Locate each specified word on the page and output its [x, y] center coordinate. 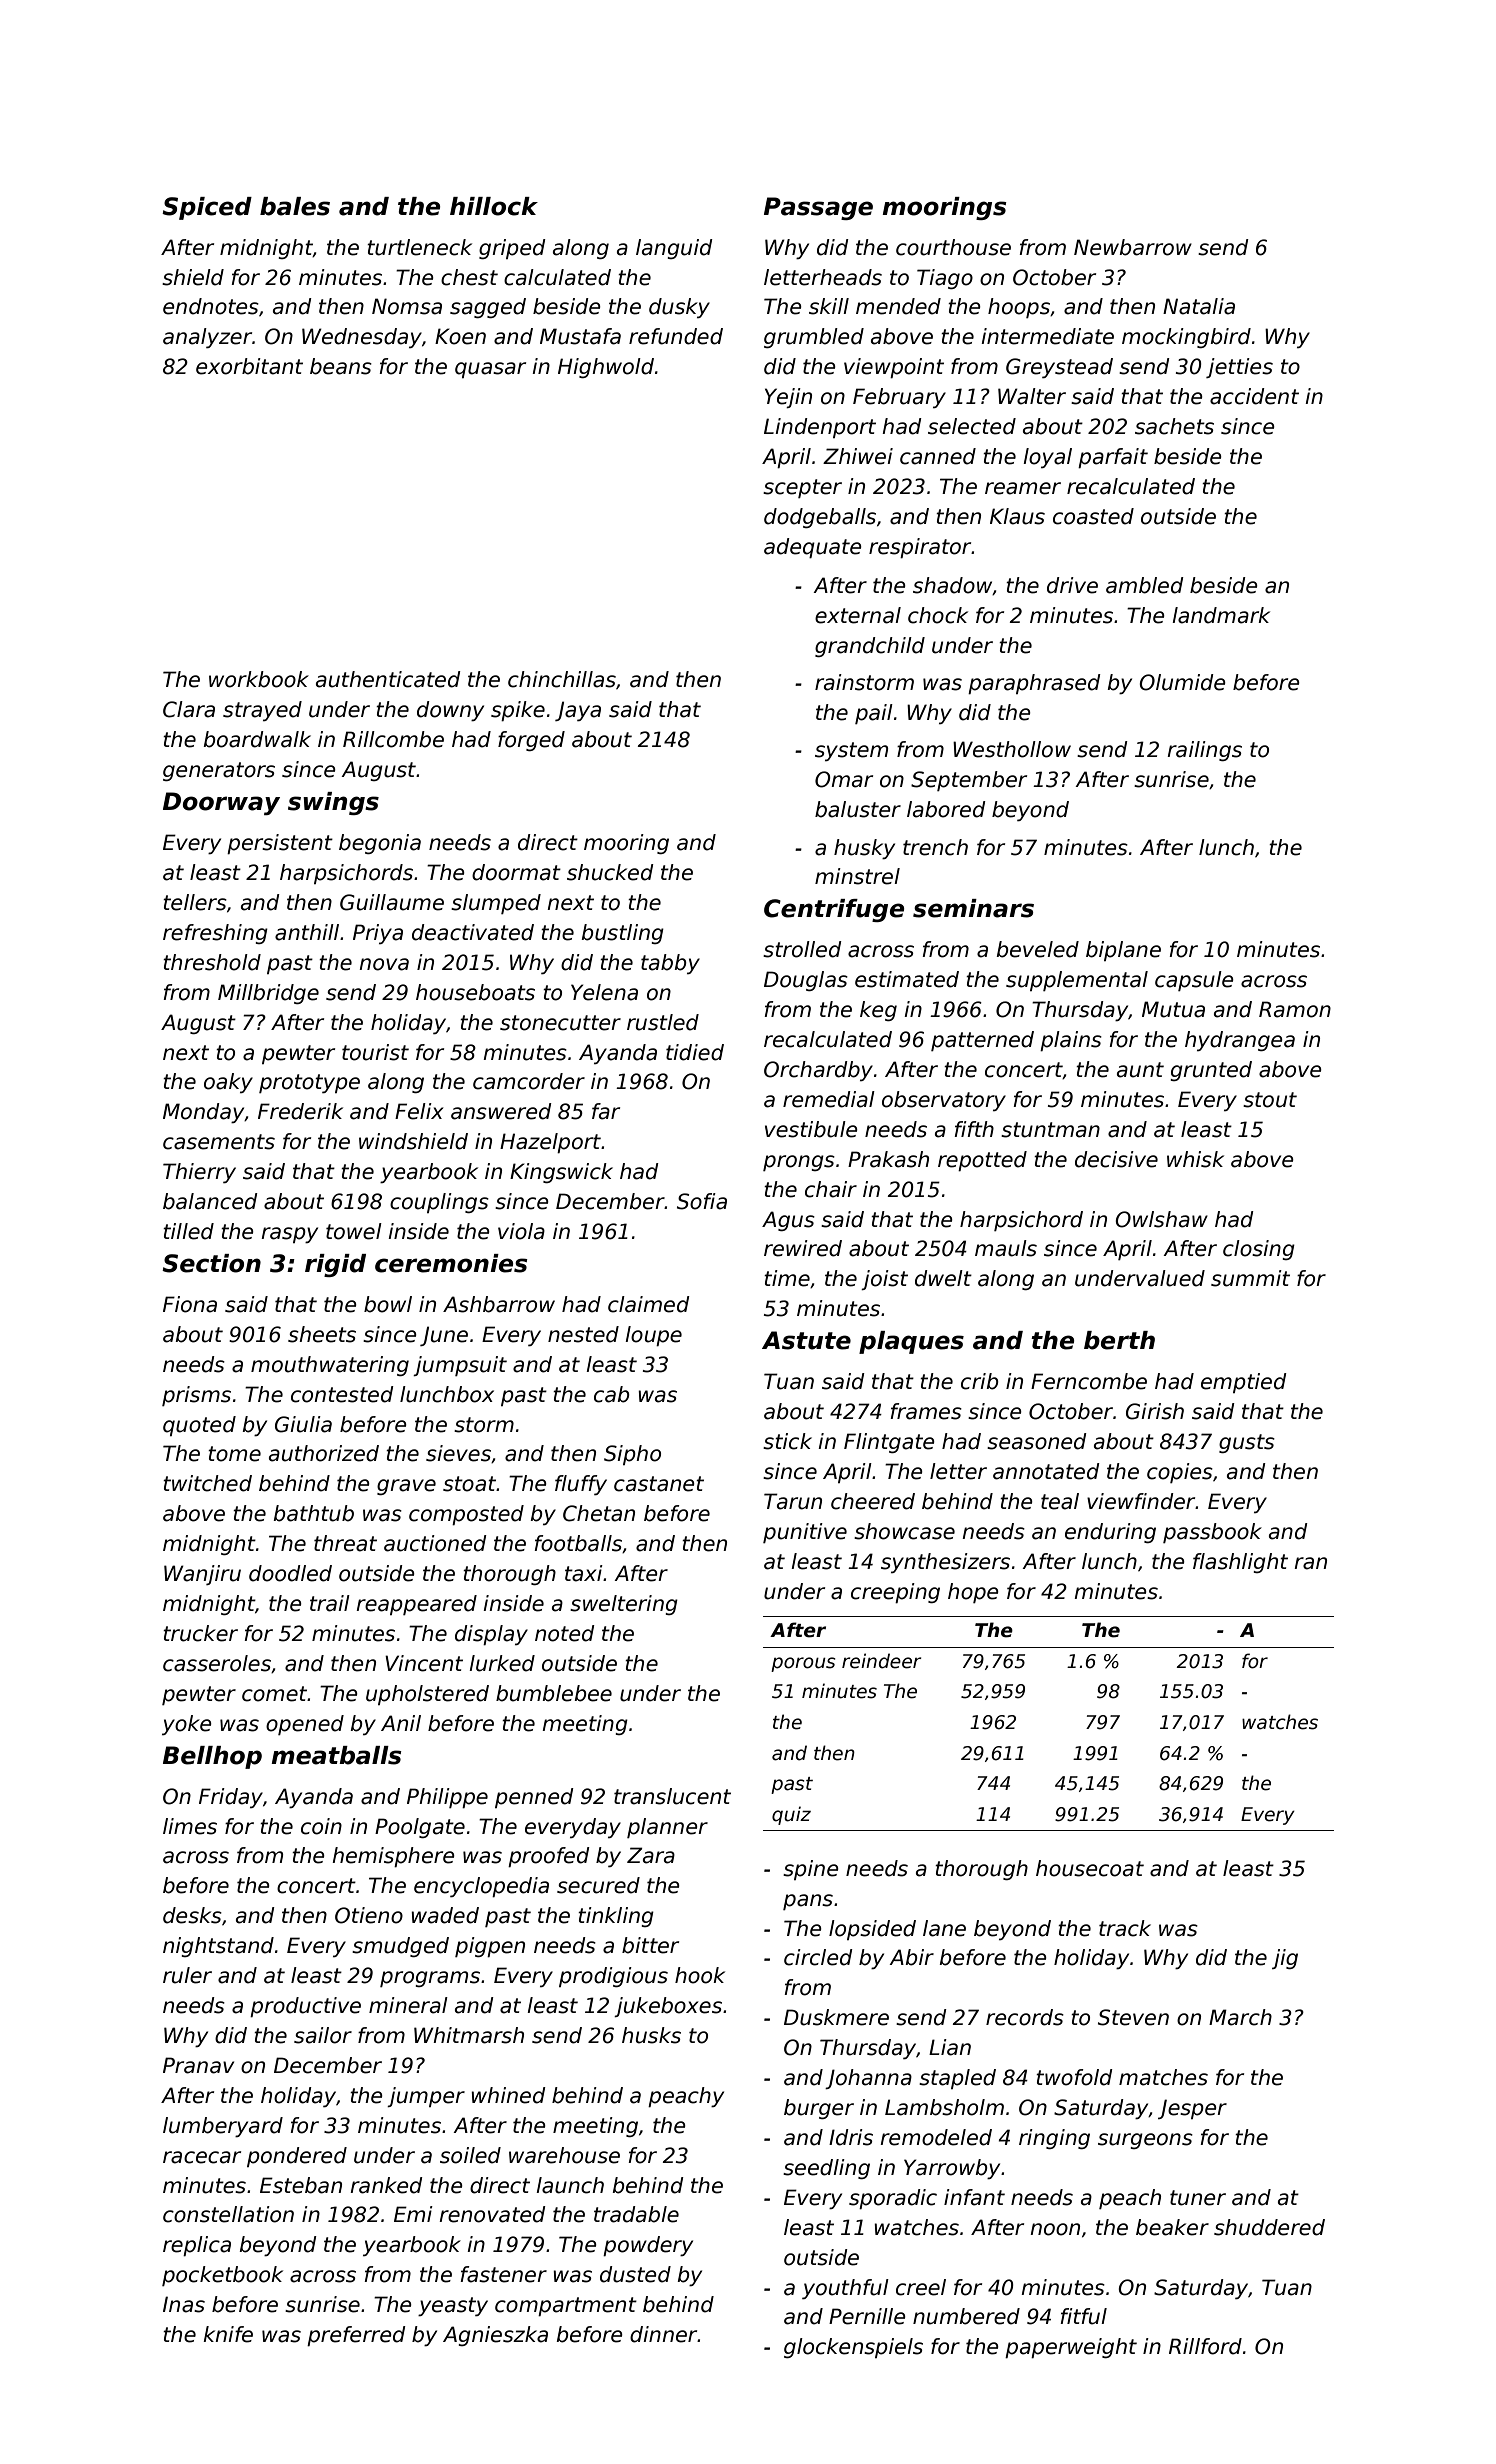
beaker [1172, 2227]
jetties [1239, 368]
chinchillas [562, 679]
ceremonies [451, 1263]
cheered [873, 1501]
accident [1254, 396]
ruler [187, 1975]
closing [1259, 1250]
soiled [470, 2155]
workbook [259, 679]
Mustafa [580, 336]
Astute [806, 1340]
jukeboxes [668, 2007]
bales [295, 206]
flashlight [1240, 1563]
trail [330, 1603]
